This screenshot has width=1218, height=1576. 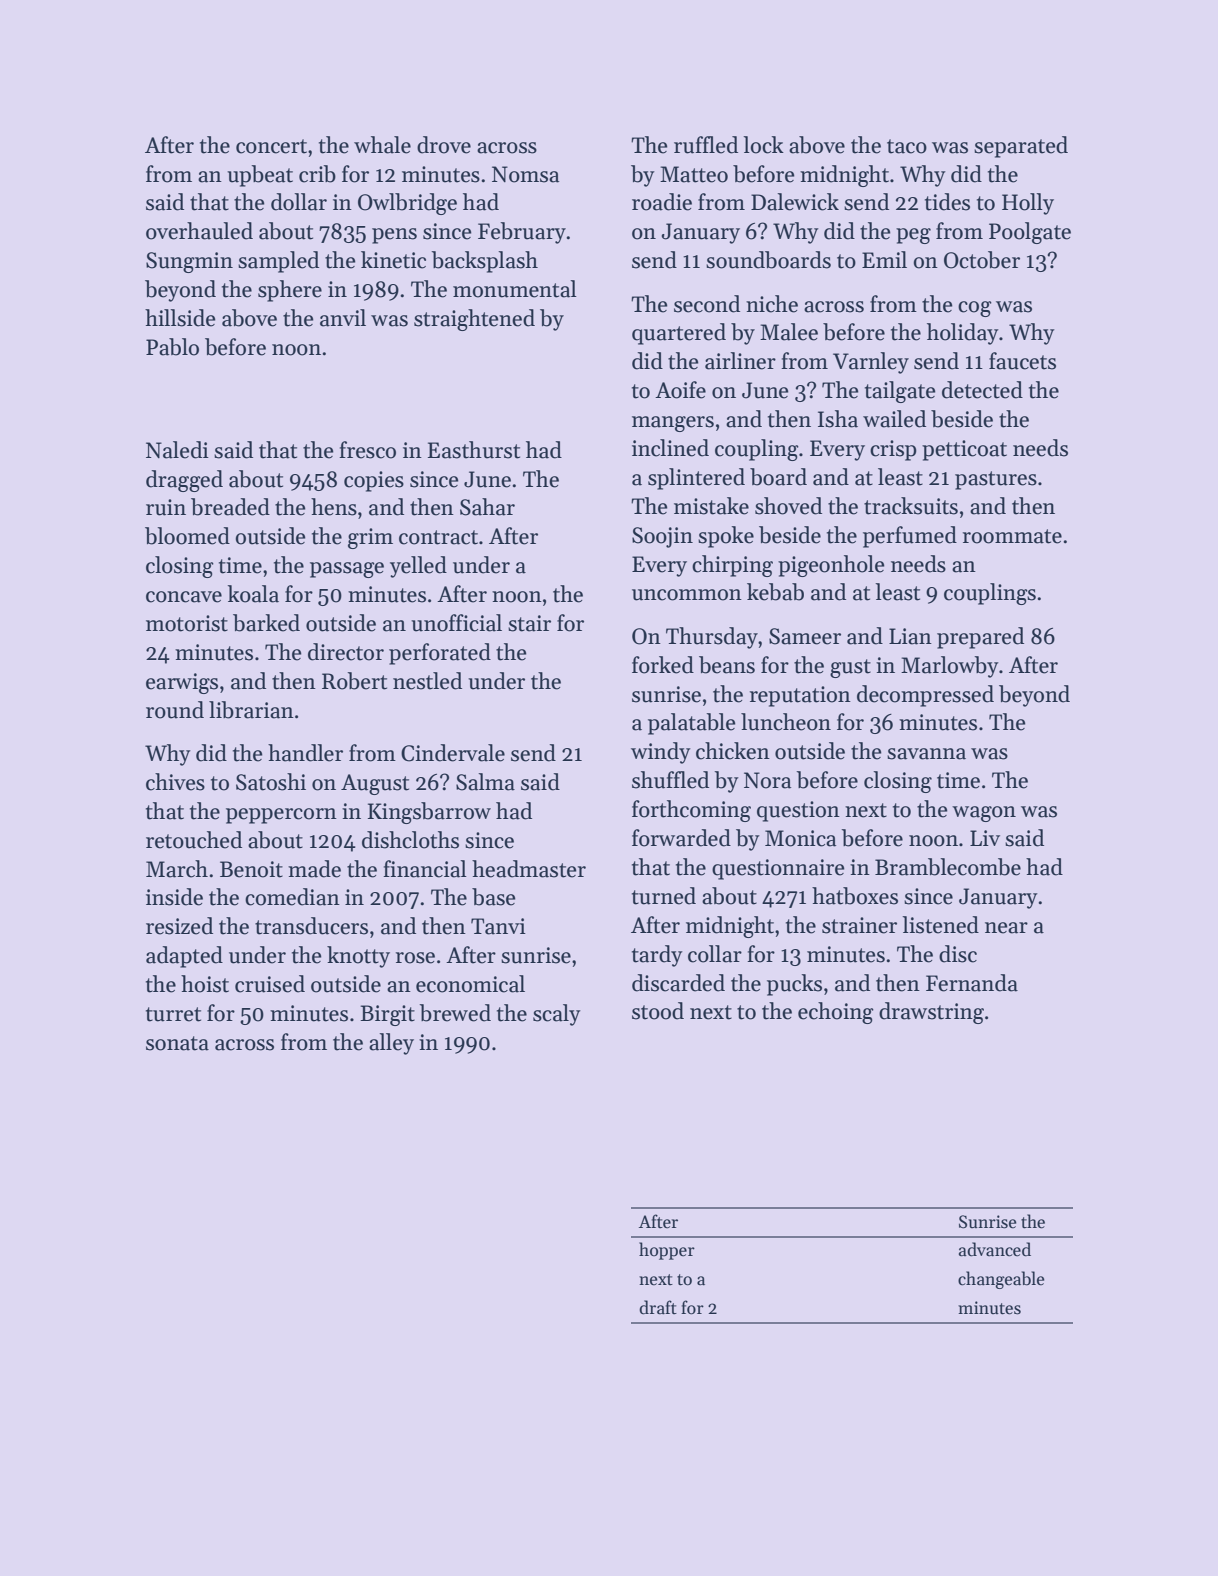 What do you see at coordinates (681, 838) in the screenshot?
I see `forwarded` at bounding box center [681, 838].
